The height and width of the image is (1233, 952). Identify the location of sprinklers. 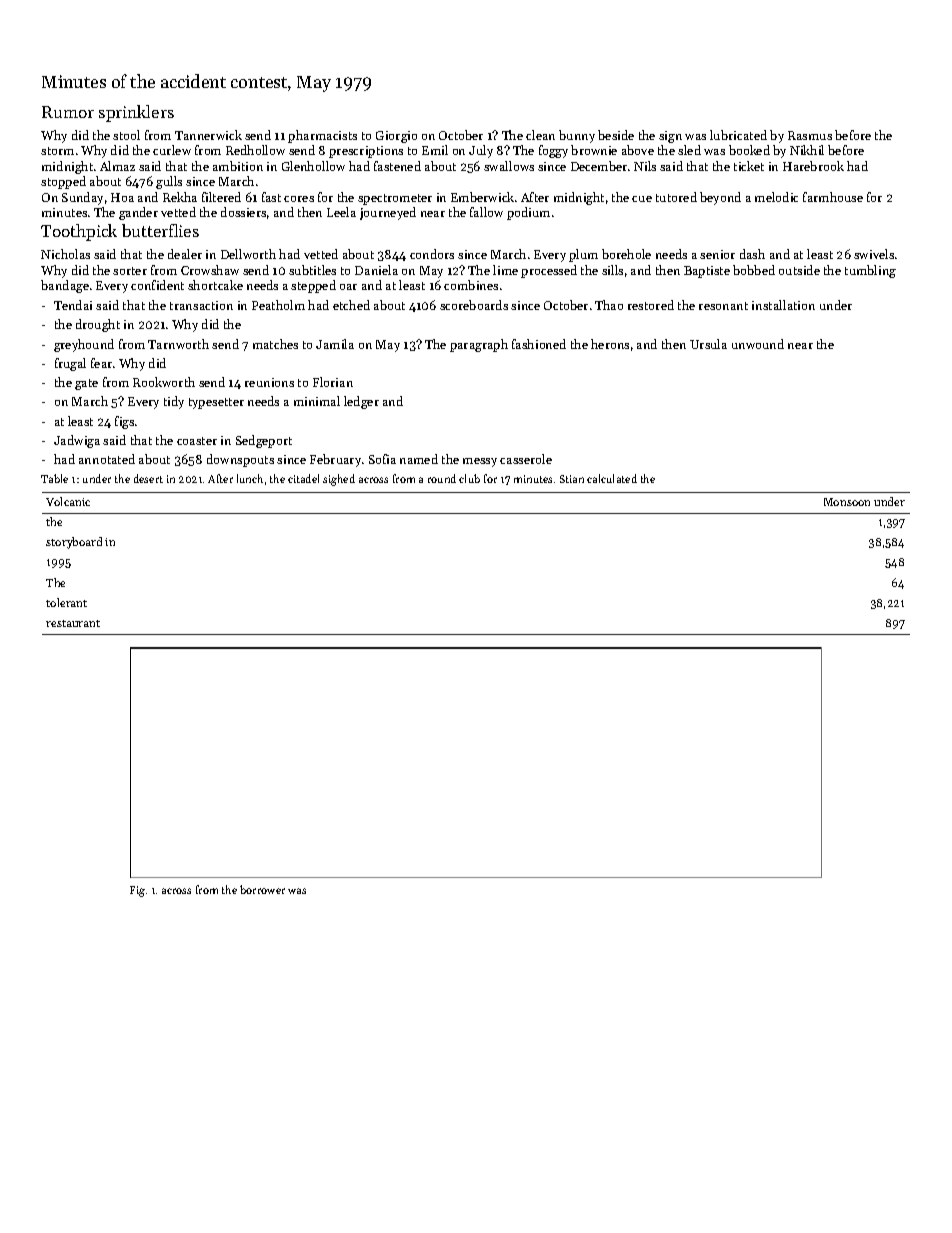
(136, 113).
